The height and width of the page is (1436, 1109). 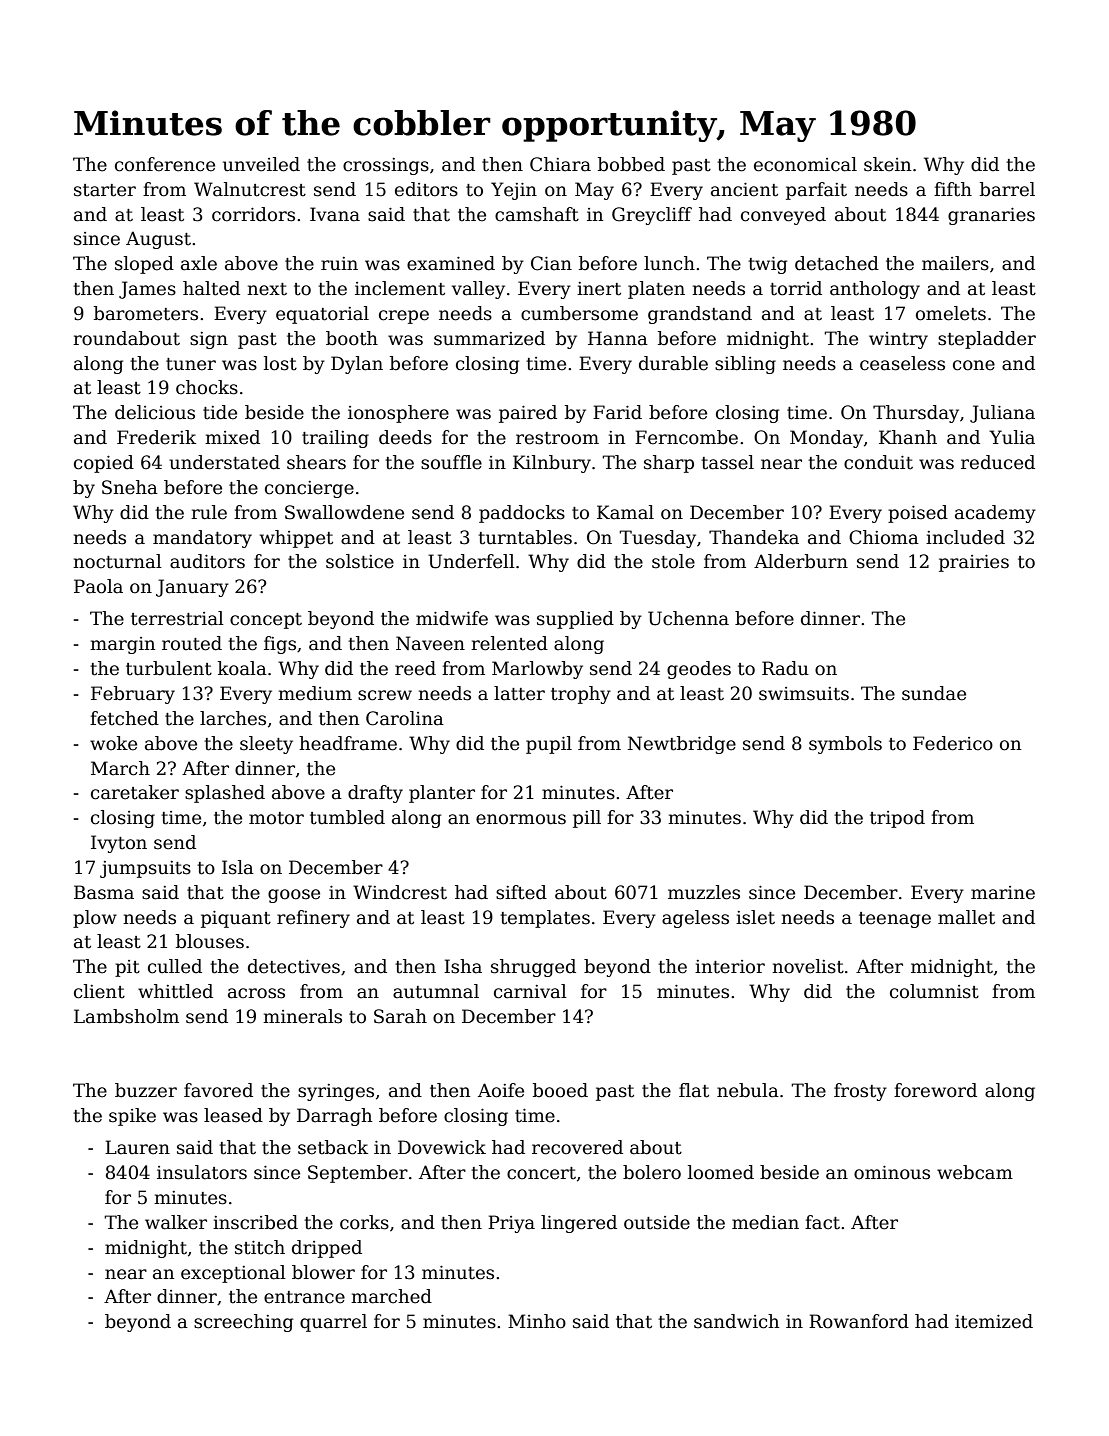 I want to click on Windcrest, so click(x=400, y=892).
